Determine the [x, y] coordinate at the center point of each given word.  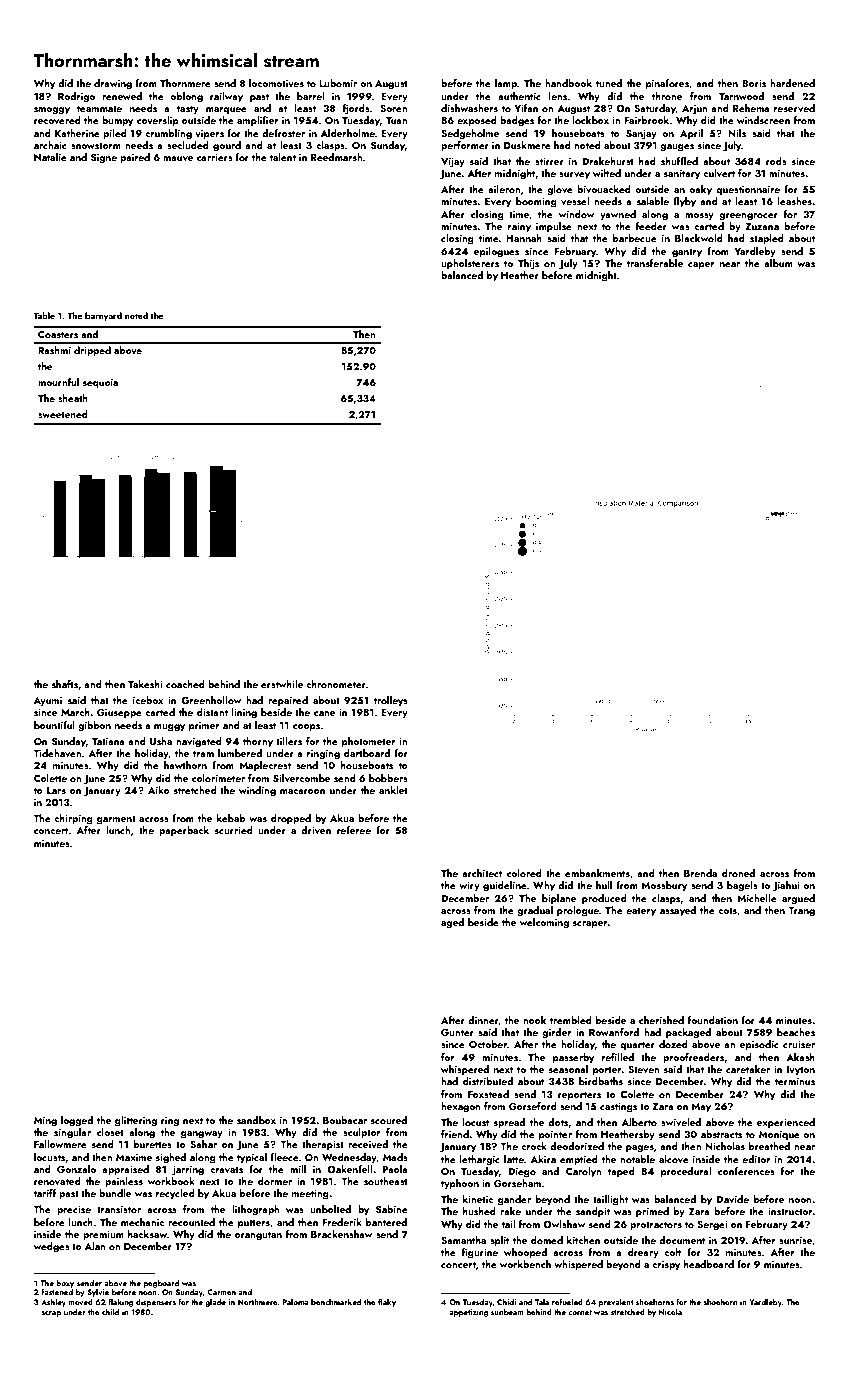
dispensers [156, 1303]
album [778, 263]
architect [482, 873]
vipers [209, 134]
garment [116, 820]
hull [604, 885]
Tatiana [108, 741]
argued [798, 899]
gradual [535, 911]
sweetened [63, 414]
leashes [795, 201]
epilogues [496, 252]
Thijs [528, 264]
